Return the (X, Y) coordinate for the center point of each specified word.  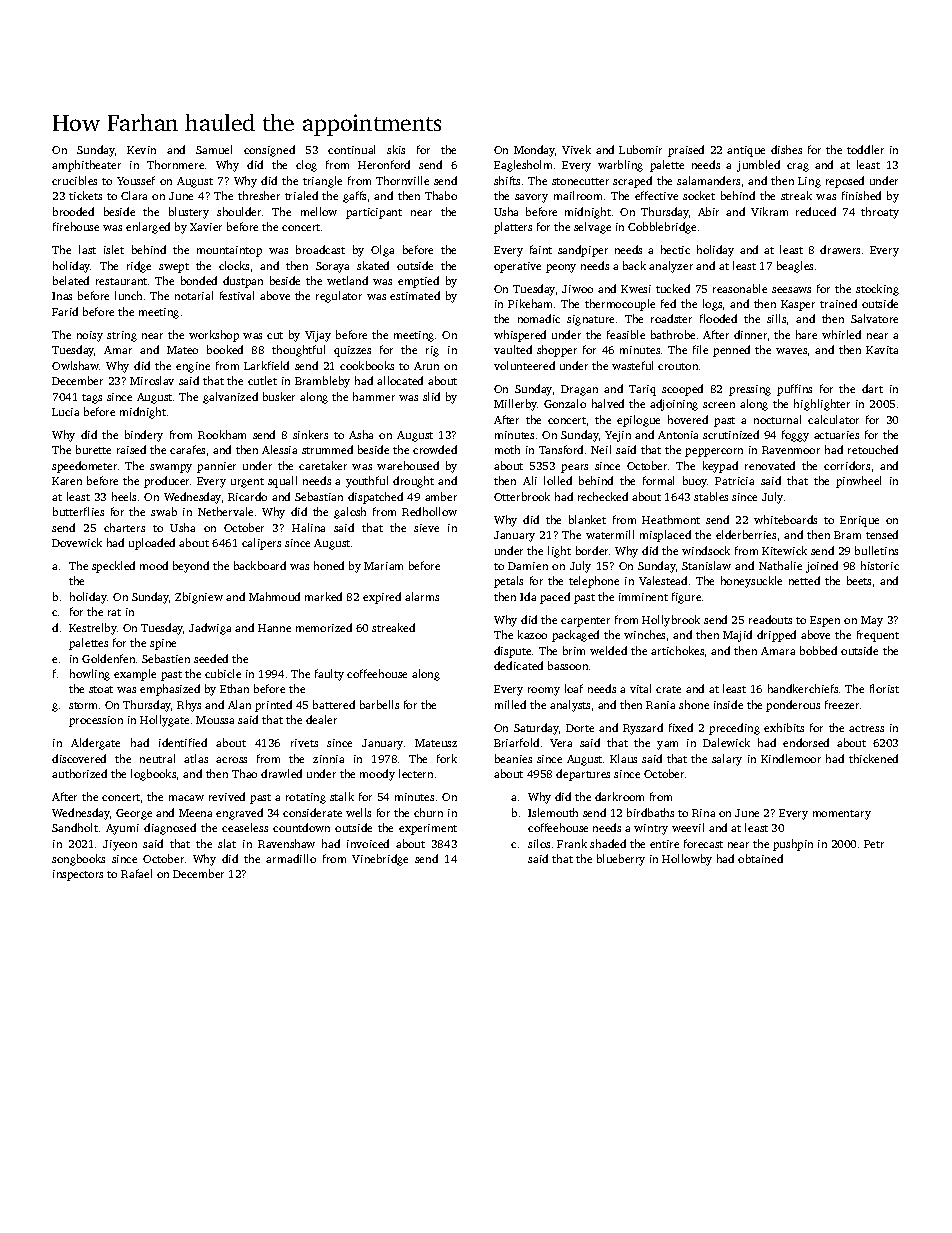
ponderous (793, 706)
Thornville (402, 180)
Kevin (141, 150)
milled (510, 704)
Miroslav (152, 380)
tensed (882, 534)
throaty (880, 213)
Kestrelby (93, 629)
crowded (435, 449)
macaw (186, 798)
